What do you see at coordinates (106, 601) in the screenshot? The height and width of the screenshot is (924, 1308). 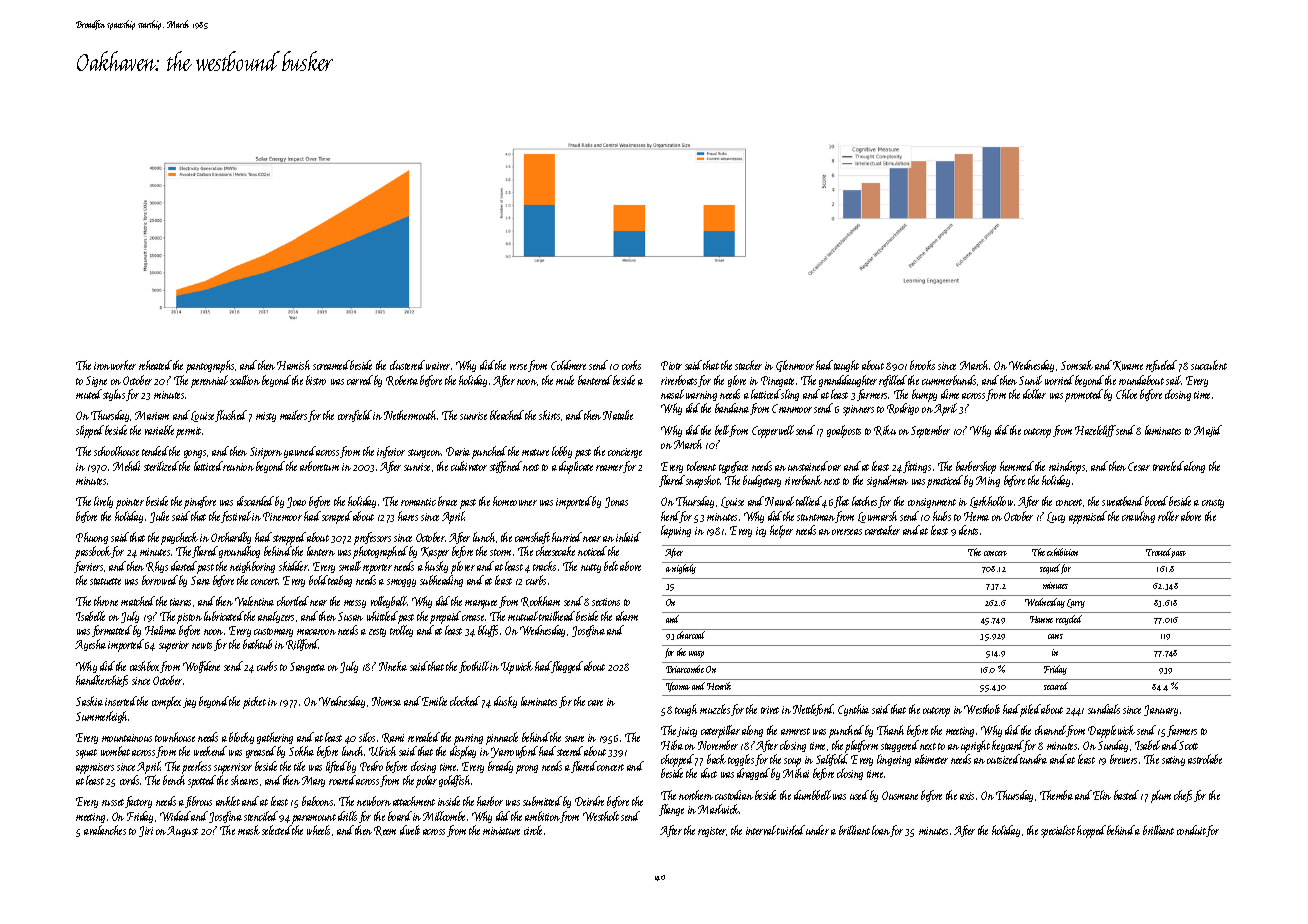 I see `throne` at bounding box center [106, 601].
